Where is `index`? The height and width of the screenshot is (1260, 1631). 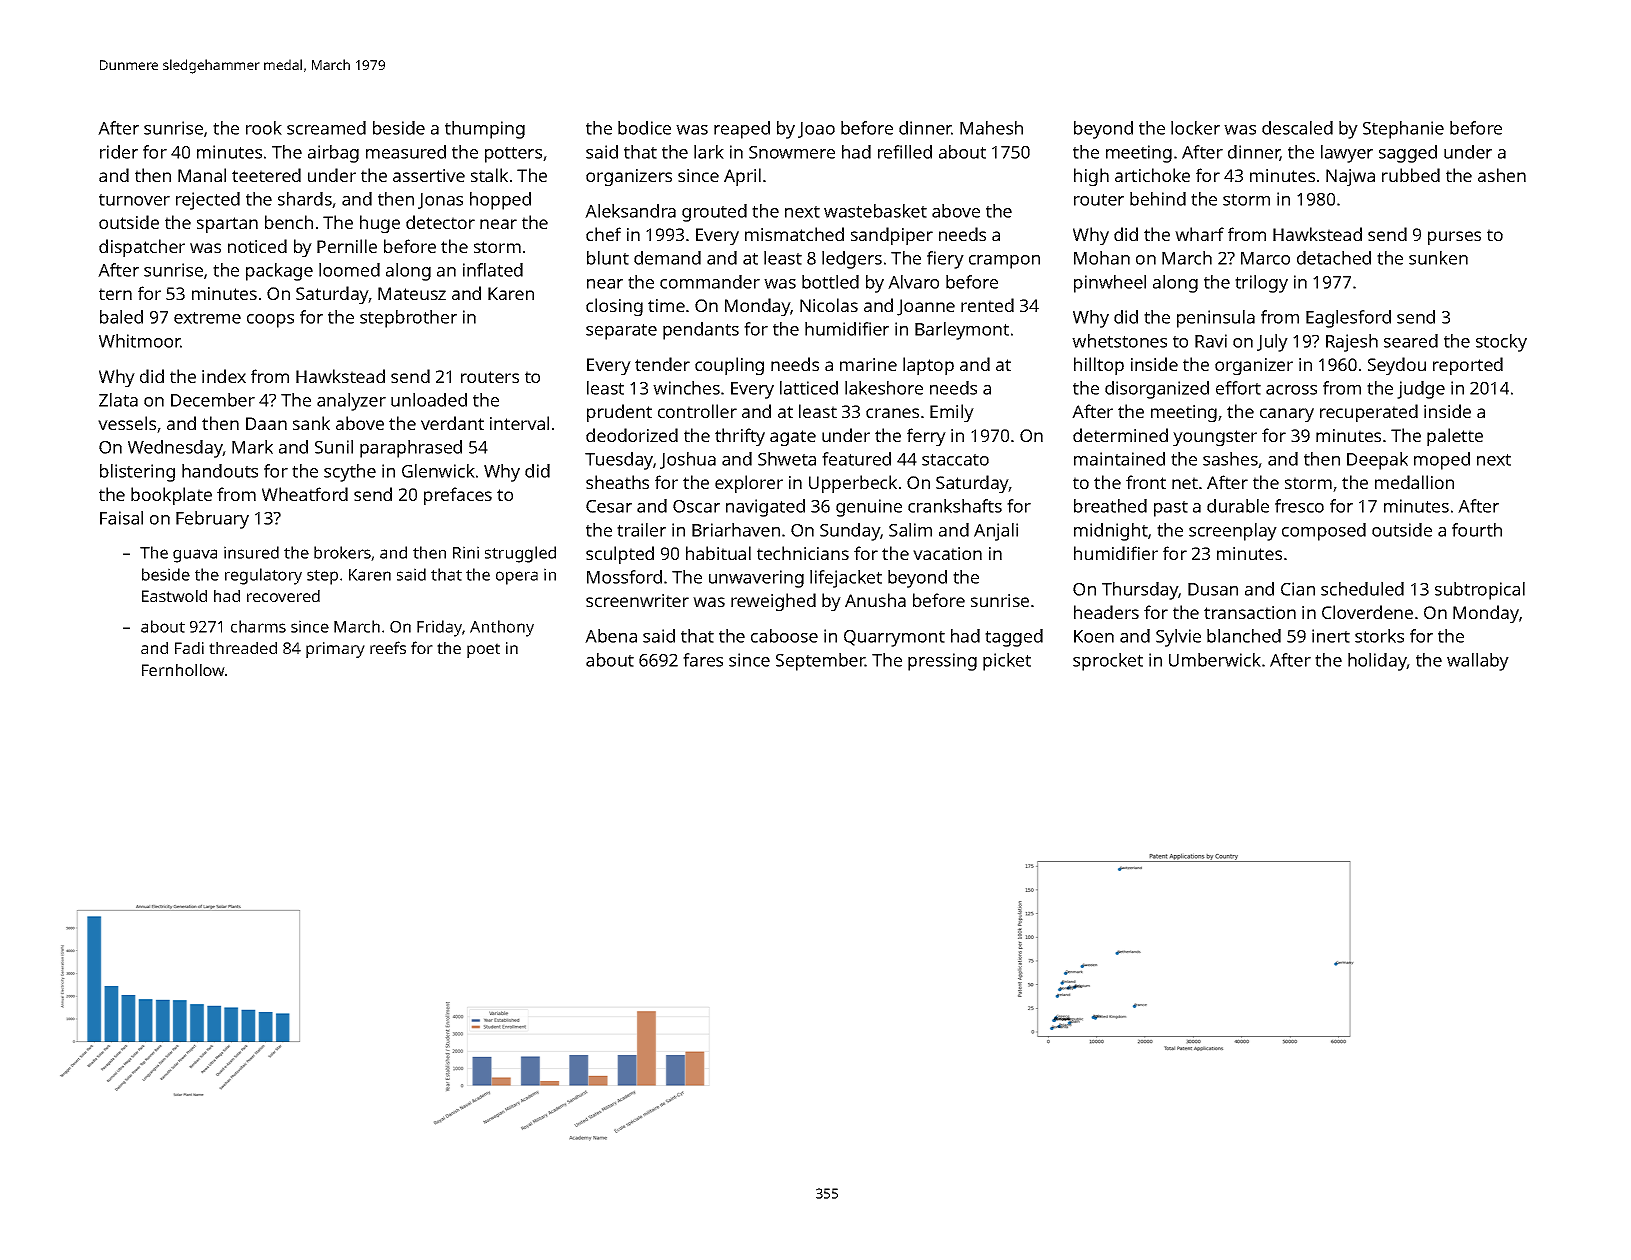
index is located at coordinates (224, 376).
